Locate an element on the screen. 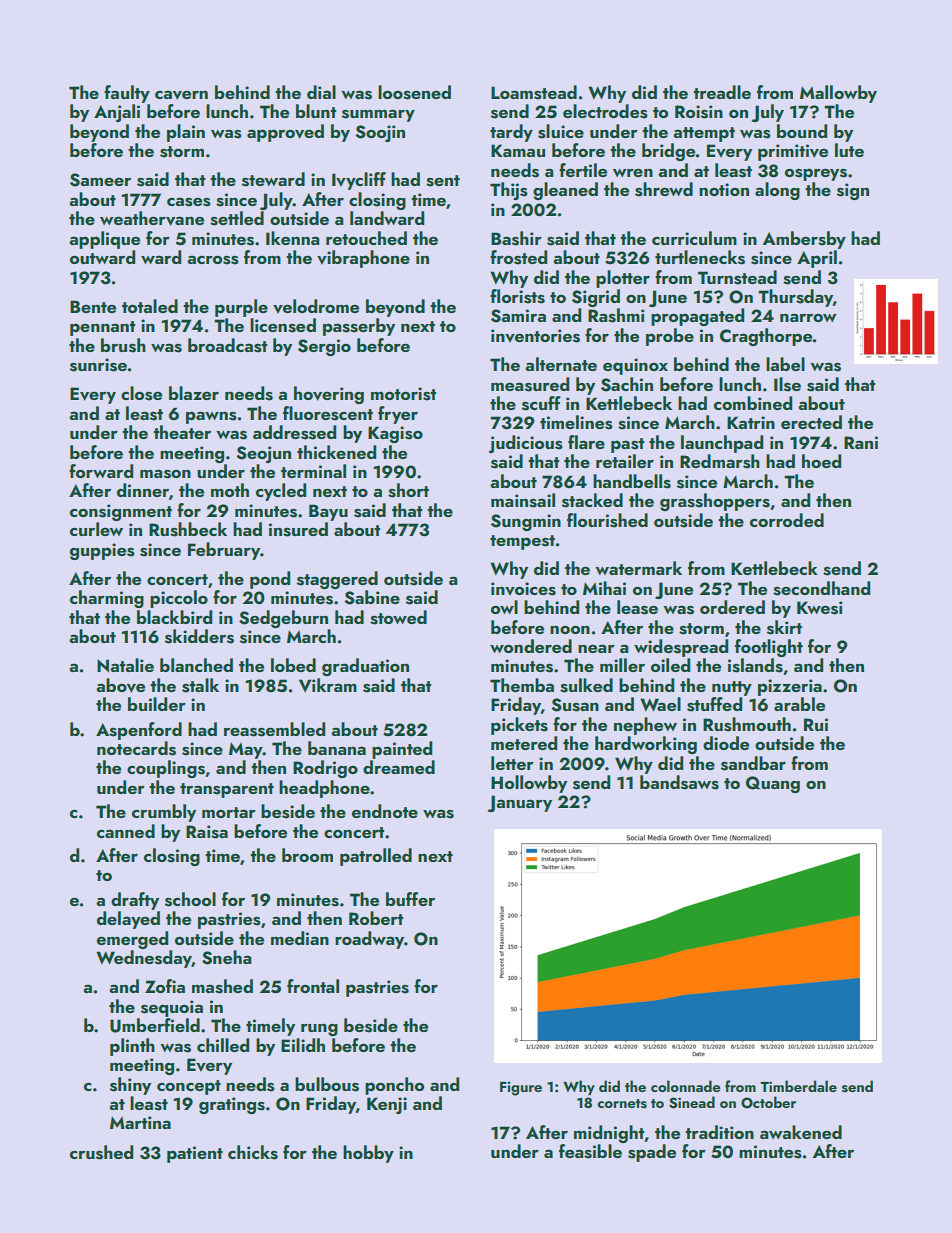 Image resolution: width=952 pixels, height=1233 pixels. Loamstead is located at coordinates (534, 92).
